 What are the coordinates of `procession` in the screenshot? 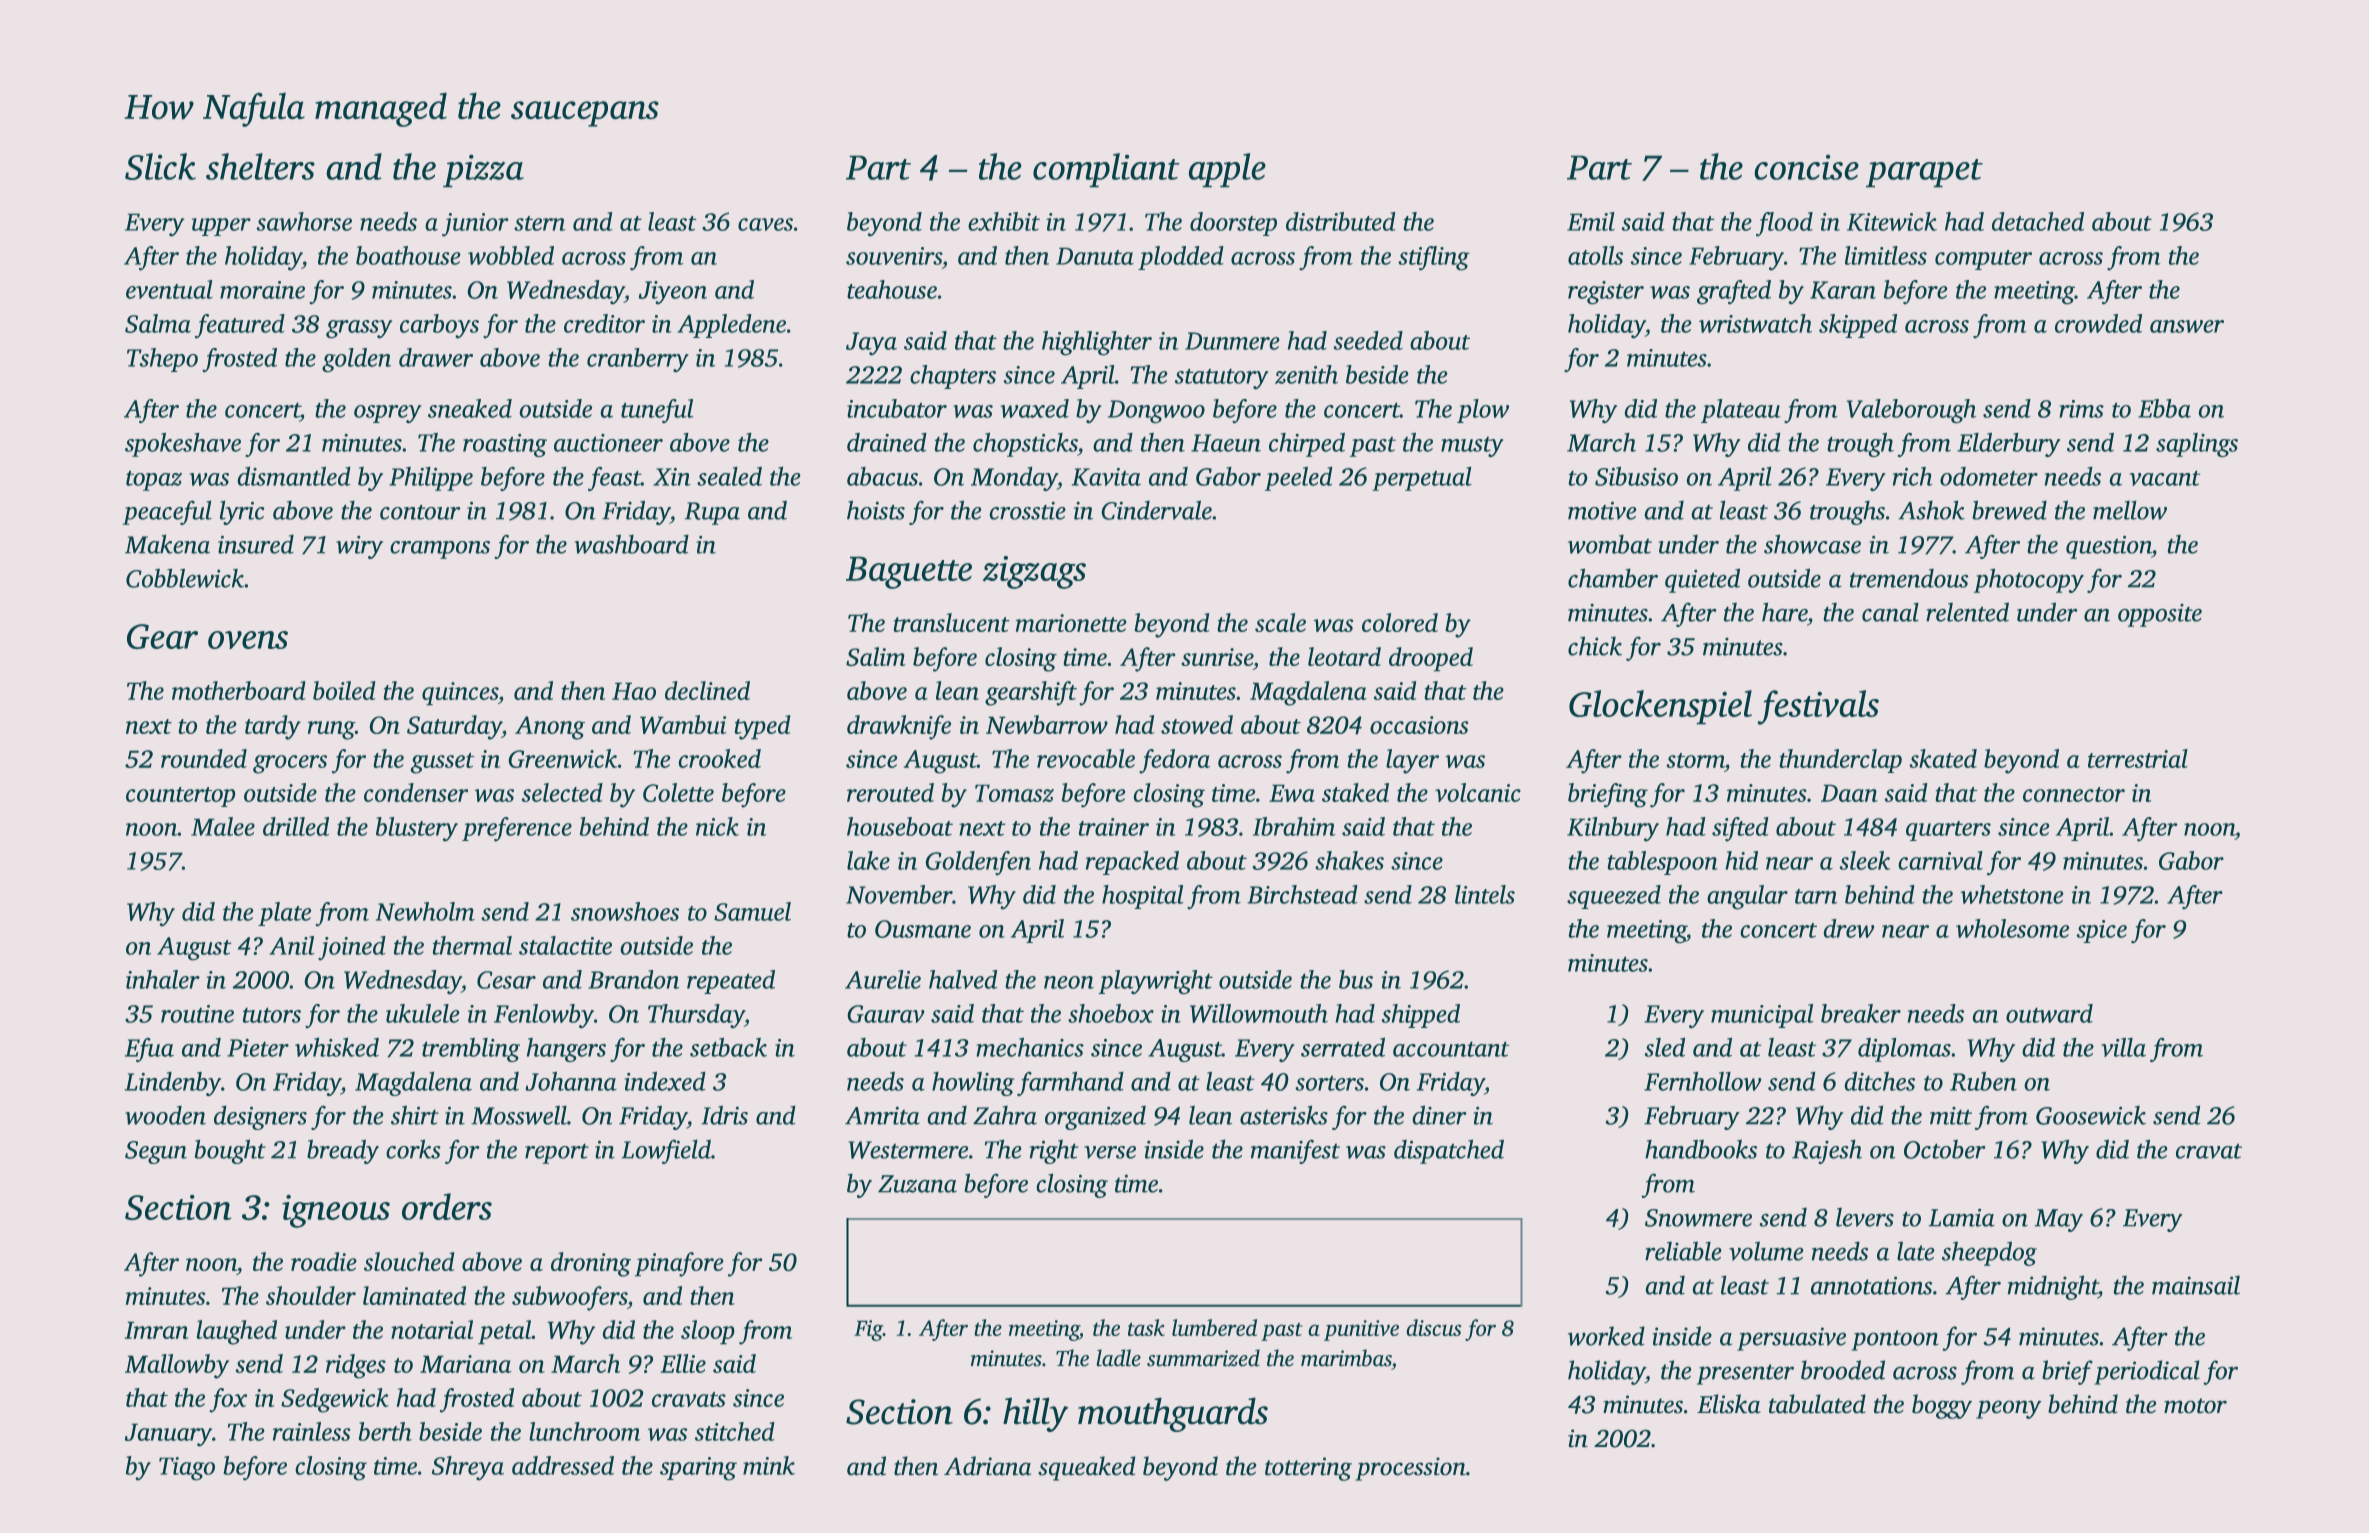 It's located at (1410, 1469).
